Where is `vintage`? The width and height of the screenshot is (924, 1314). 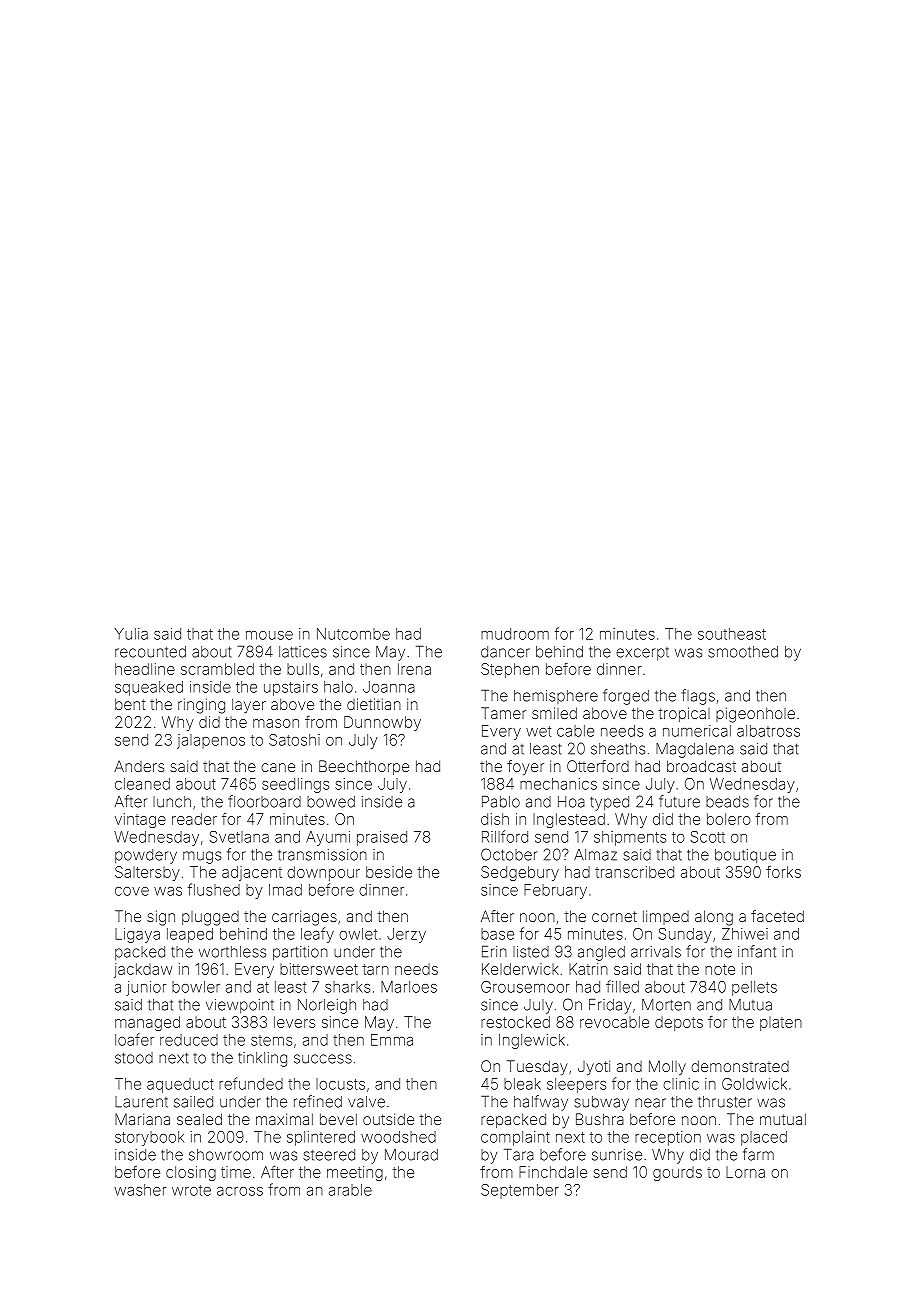
vintage is located at coordinates (140, 820).
